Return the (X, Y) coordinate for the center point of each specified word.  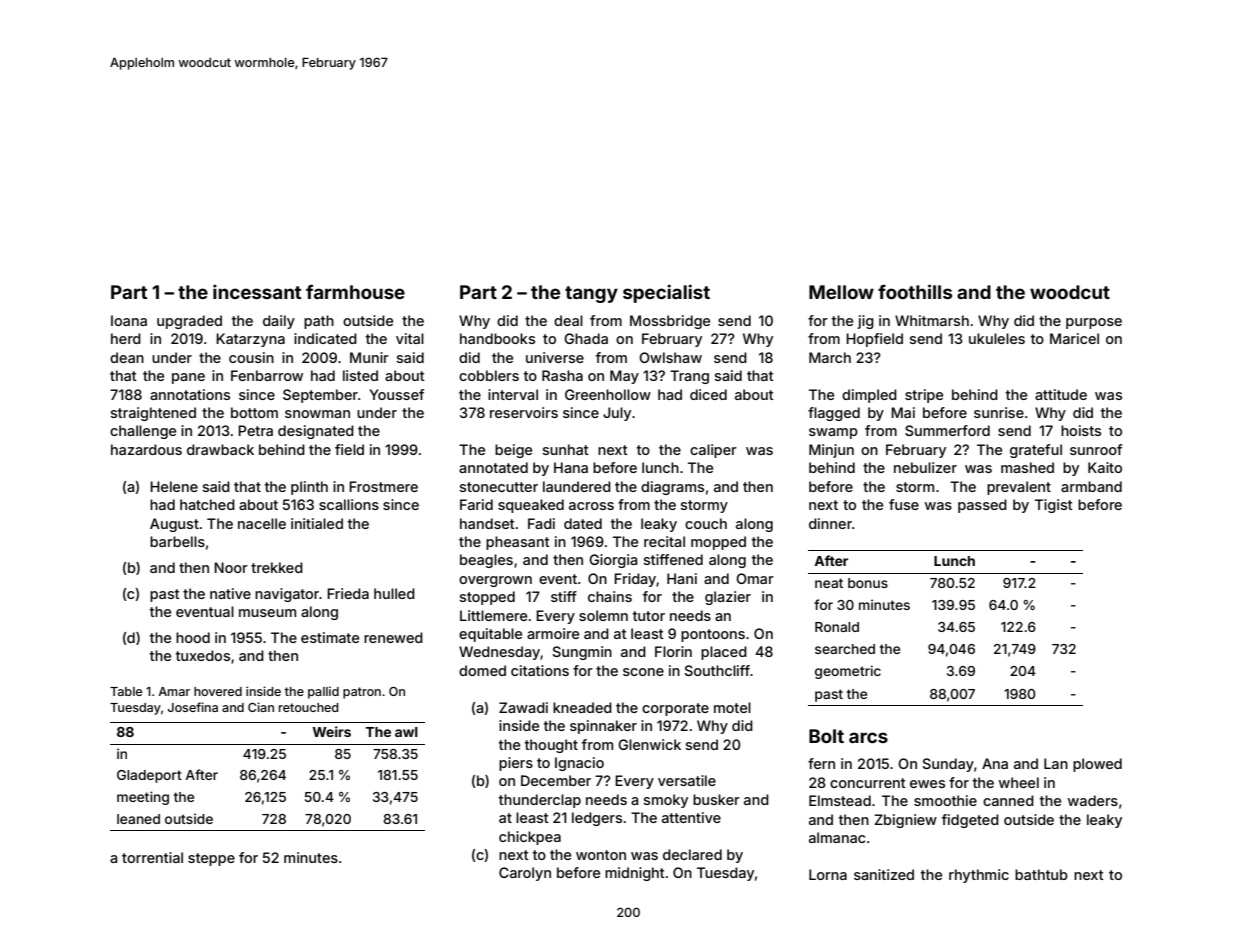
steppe (211, 859)
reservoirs (524, 412)
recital (664, 541)
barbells (177, 541)
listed (360, 375)
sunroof (1096, 449)
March (830, 357)
